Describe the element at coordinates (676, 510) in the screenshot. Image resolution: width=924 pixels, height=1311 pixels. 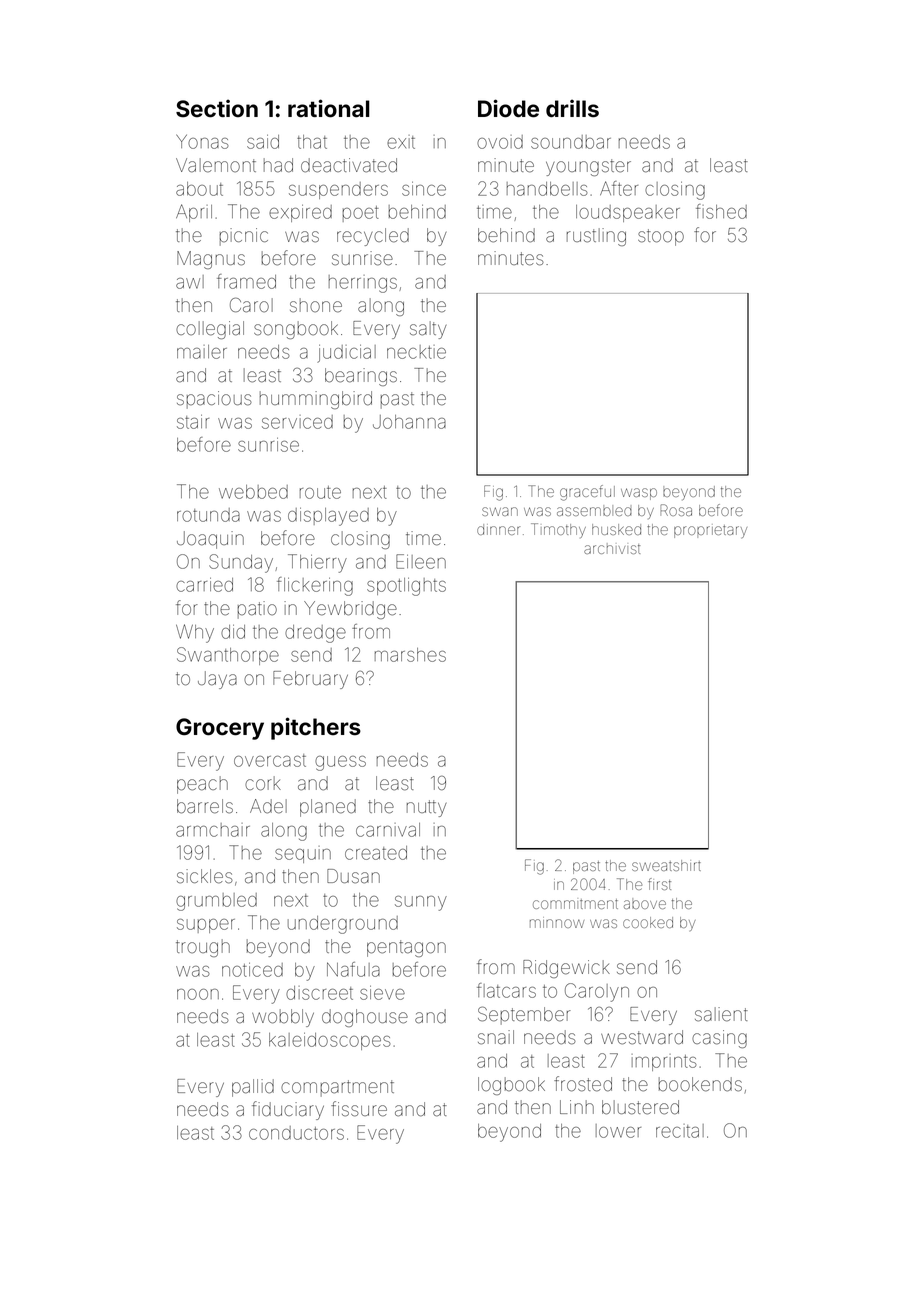
I see `Rosa` at that location.
